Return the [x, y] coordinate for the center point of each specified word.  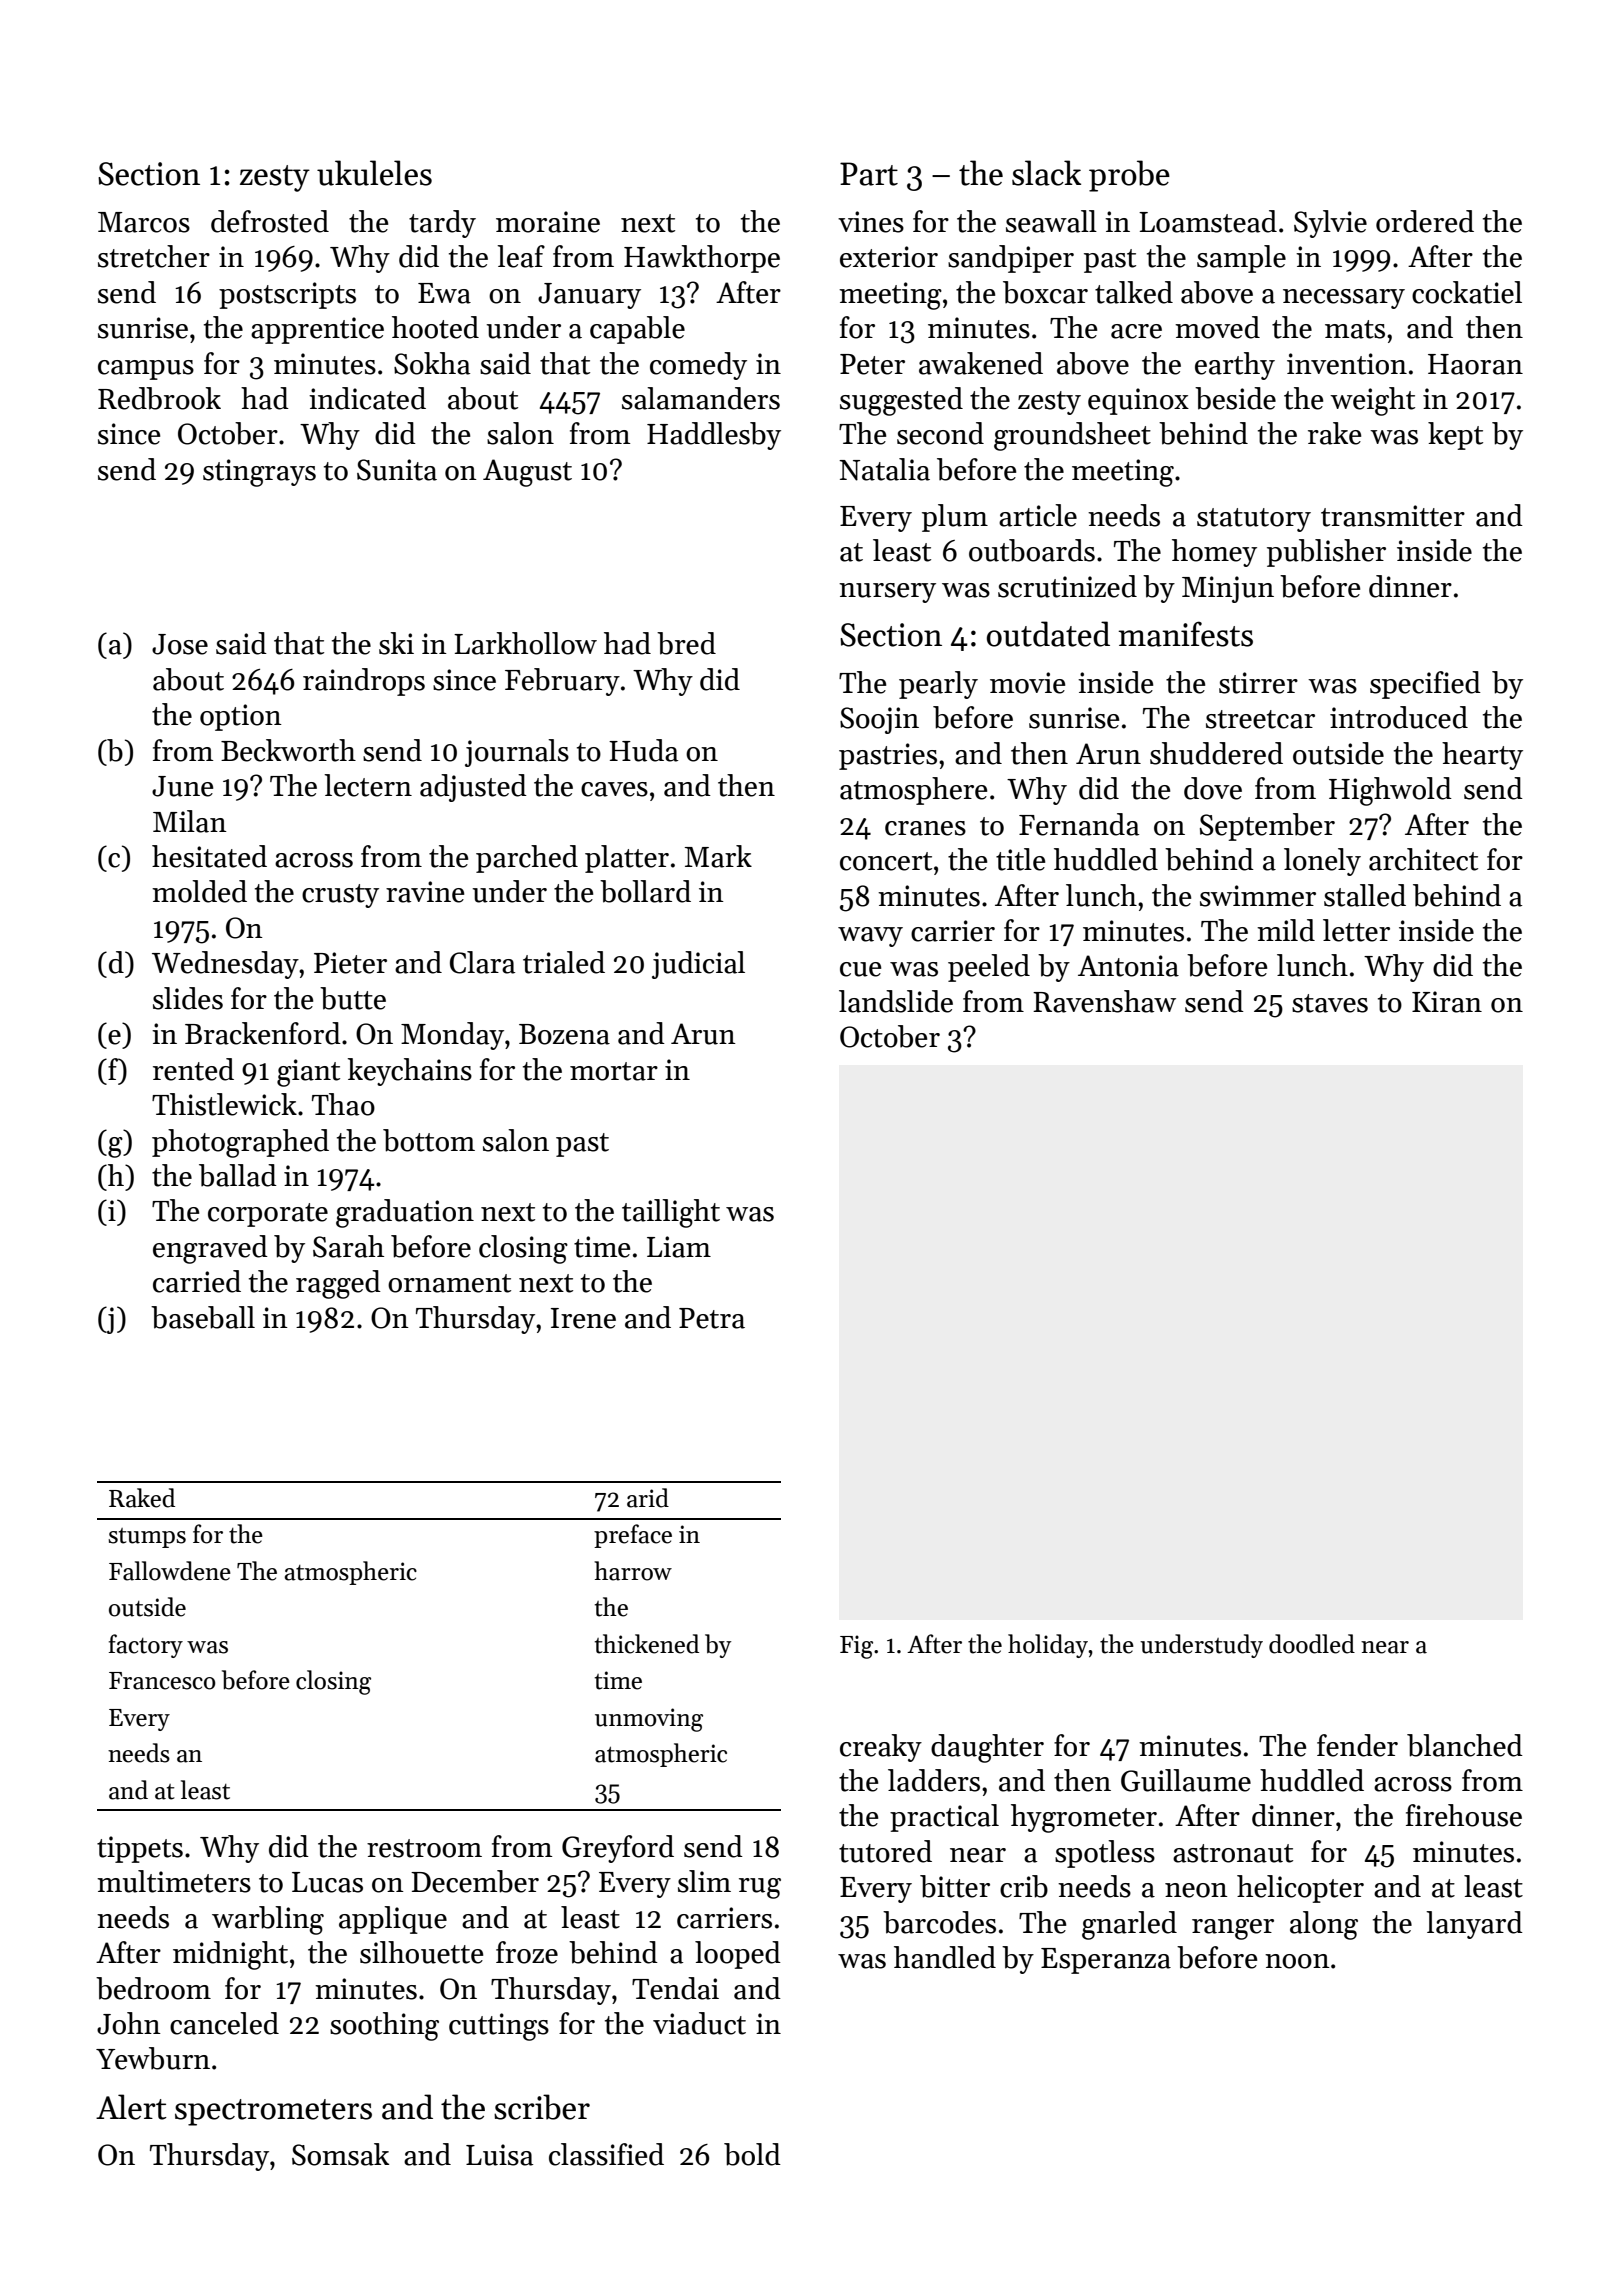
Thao [343, 1104]
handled [945, 1957]
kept [1455, 436]
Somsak [340, 2154]
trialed [564, 962]
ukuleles [374, 173]
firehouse [1464, 1815]
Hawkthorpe [702, 259]
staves [1330, 1003]
